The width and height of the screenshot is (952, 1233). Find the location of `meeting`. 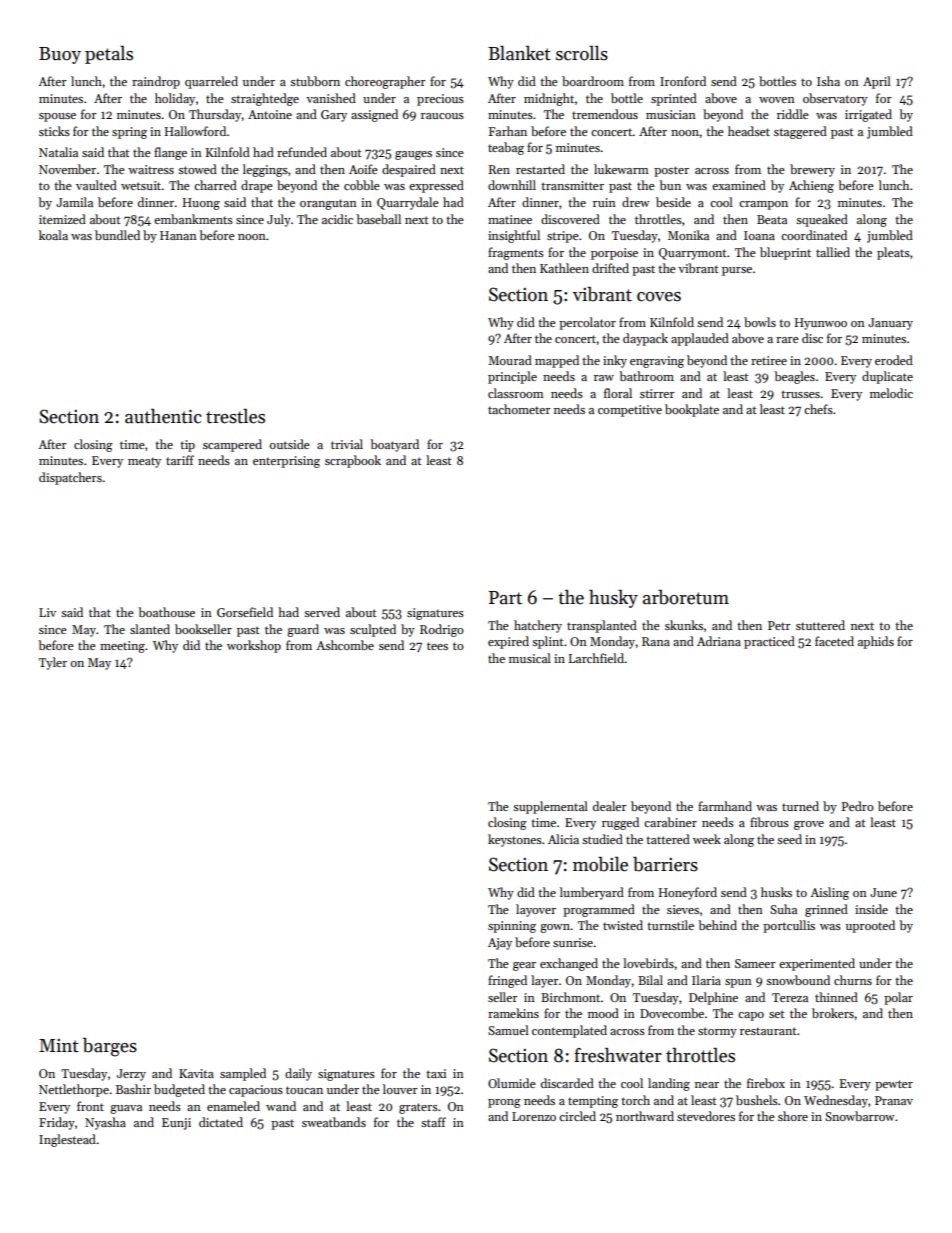

meeting is located at coordinates (122, 647).
